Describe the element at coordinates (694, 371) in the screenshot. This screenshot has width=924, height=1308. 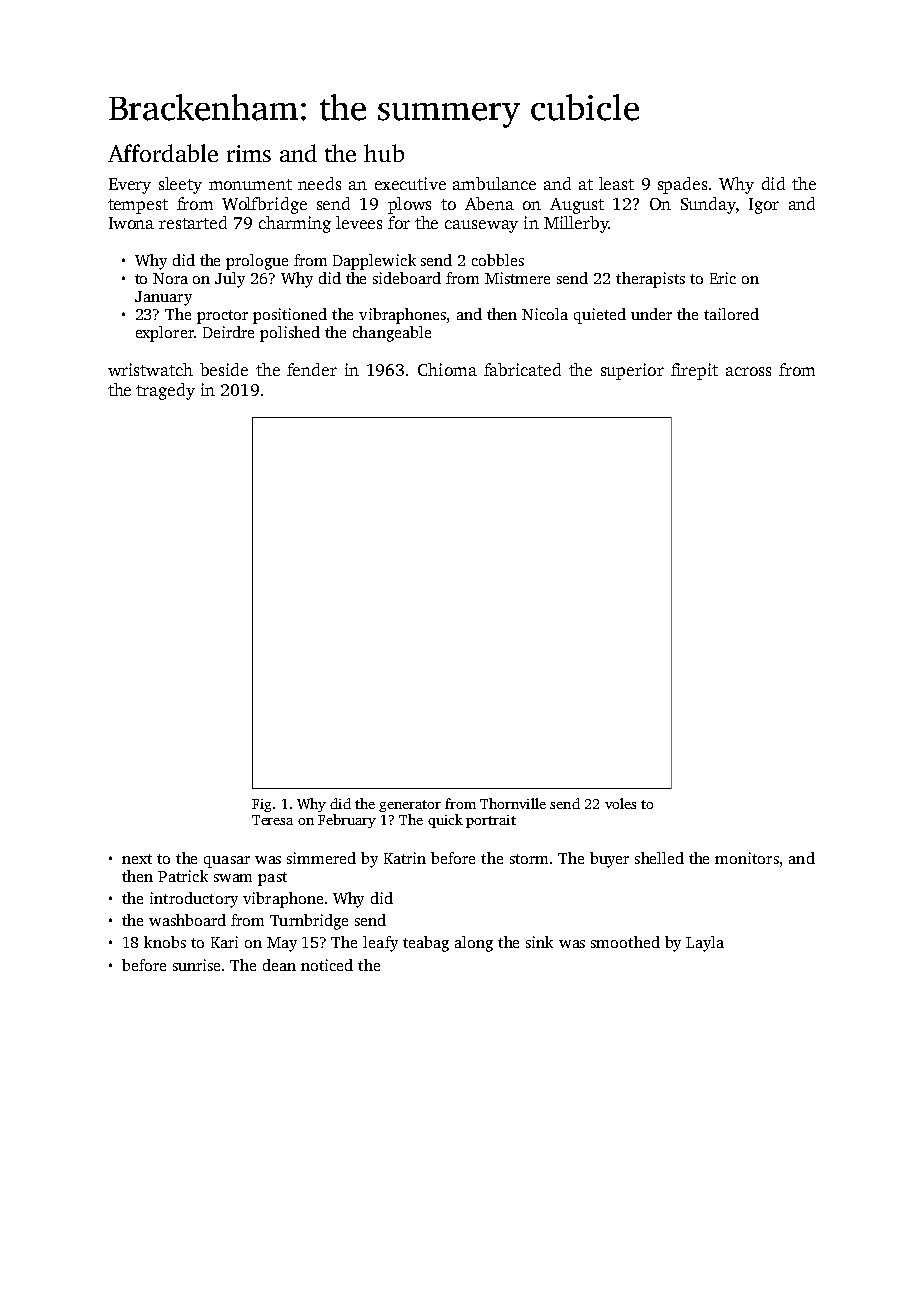
I see `firepit` at that location.
